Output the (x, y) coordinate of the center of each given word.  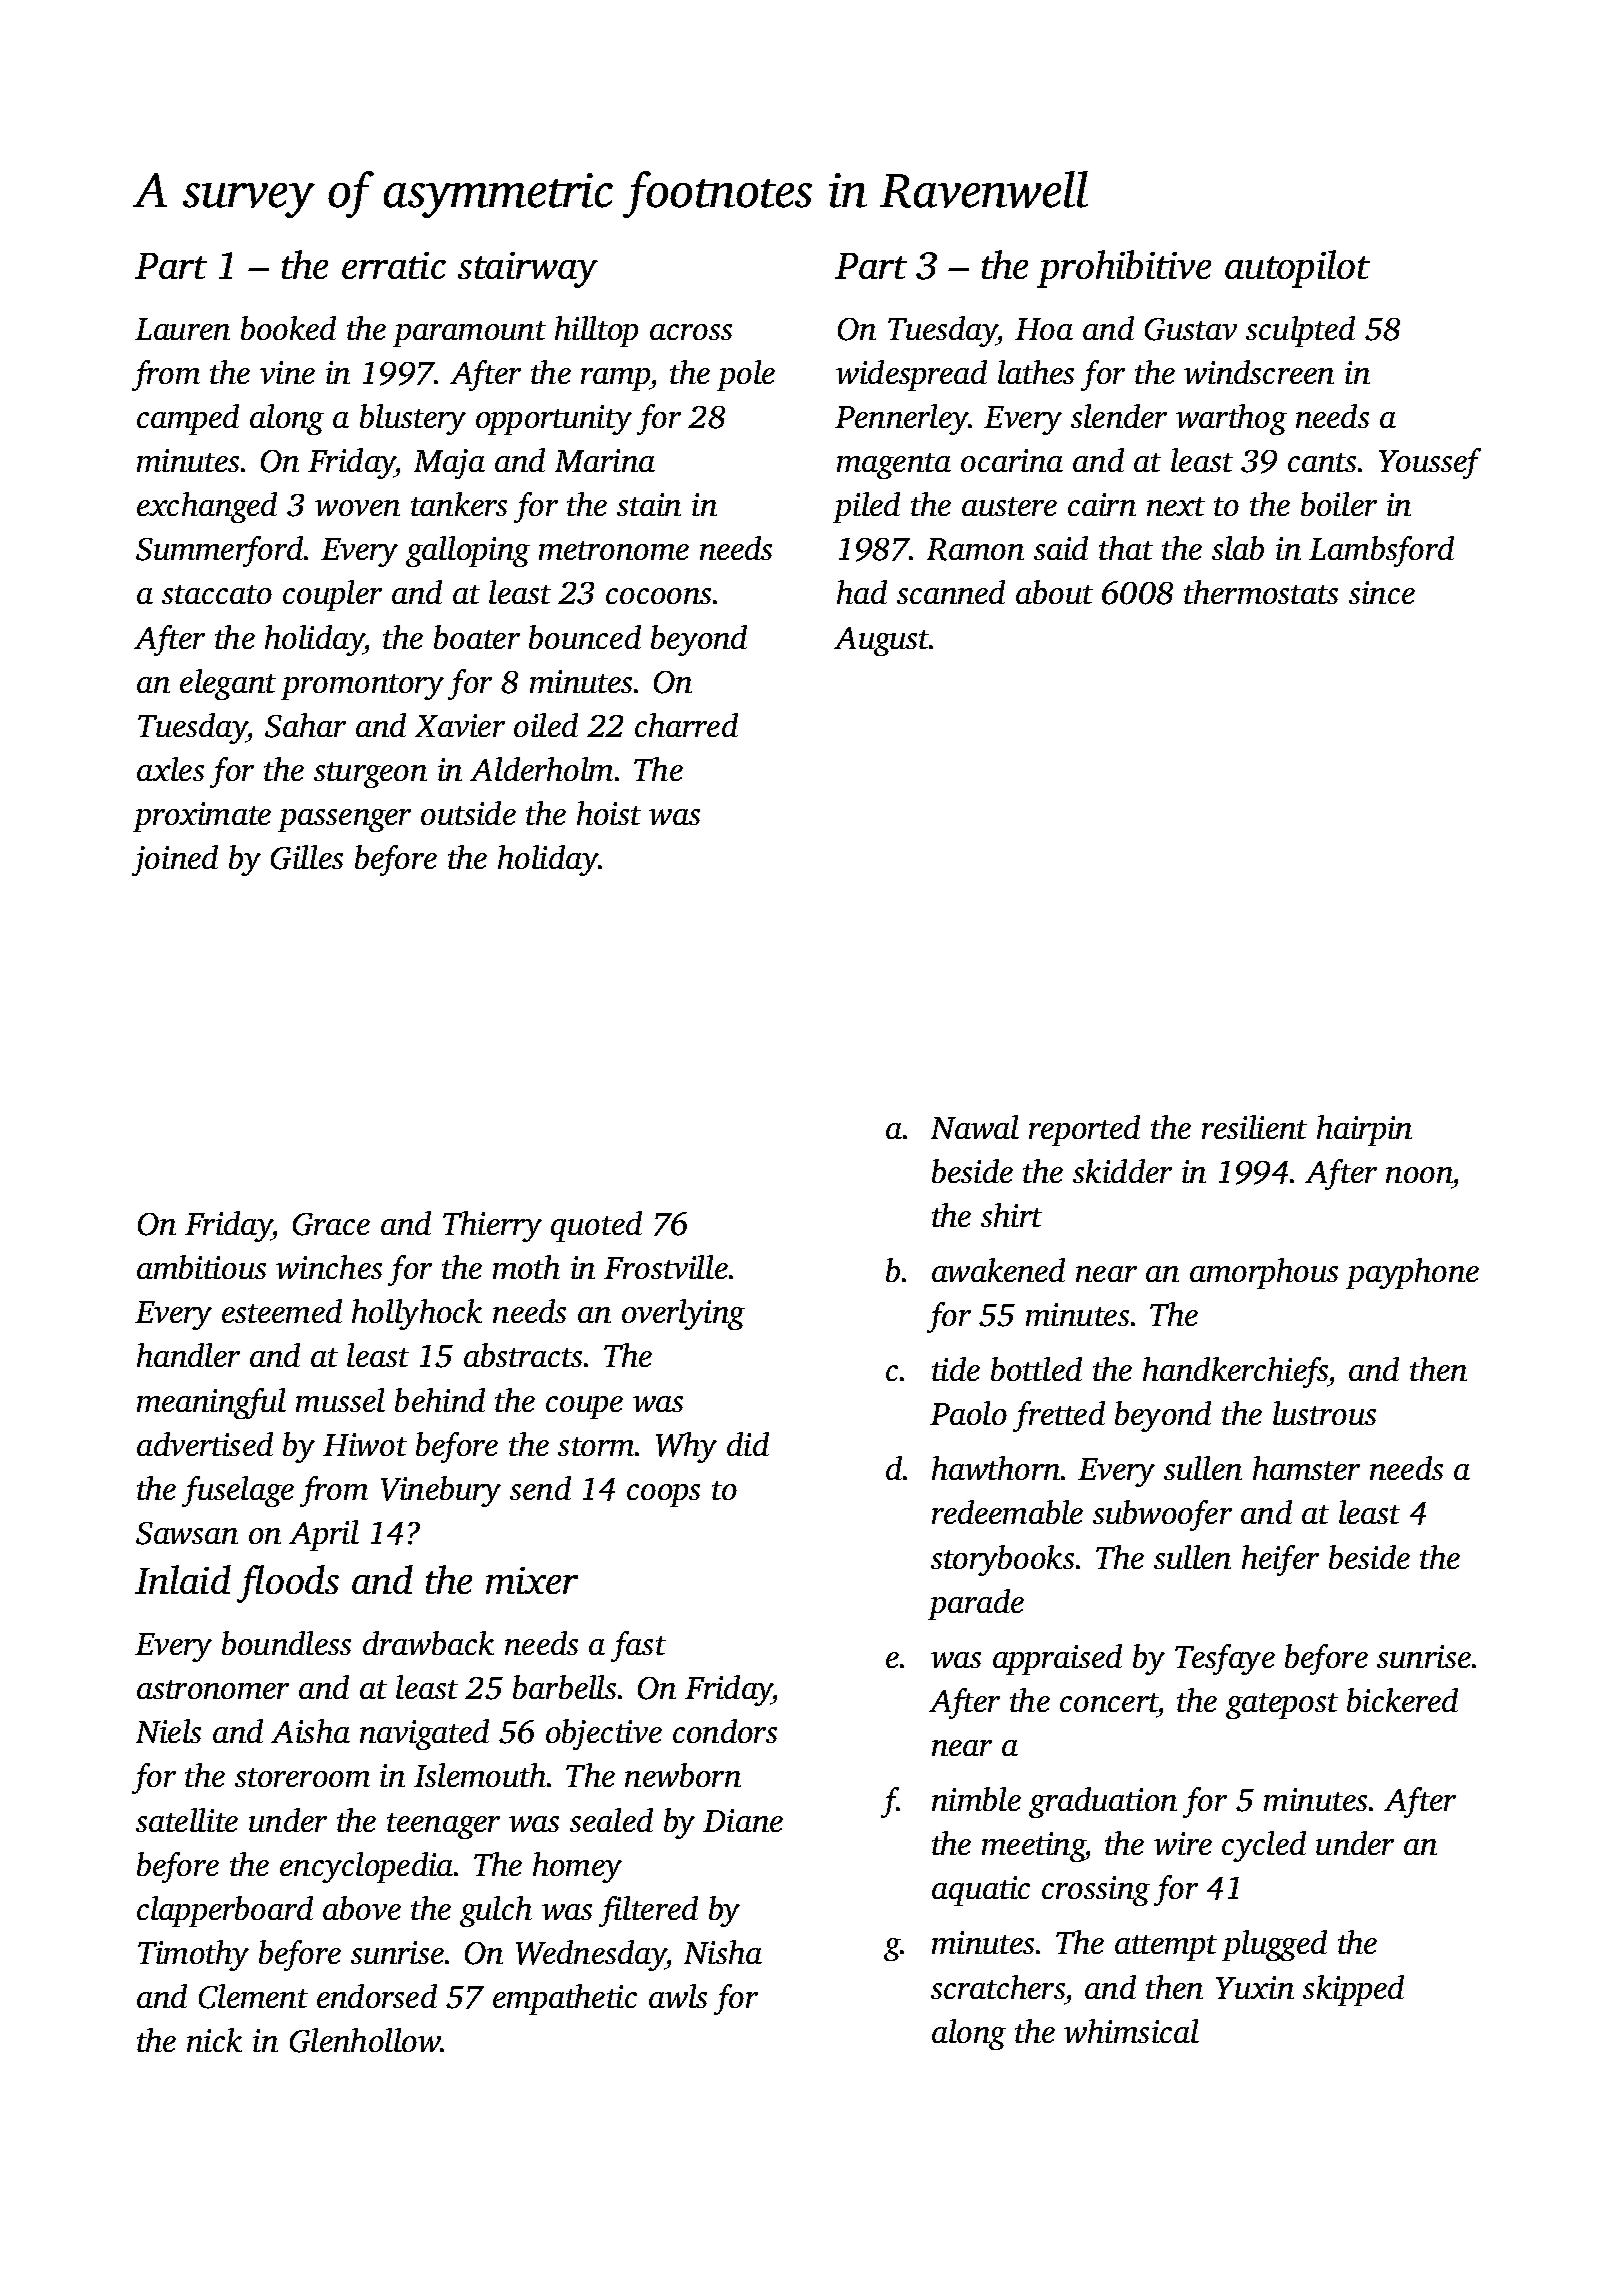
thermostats (1261, 592)
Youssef (1430, 463)
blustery (413, 419)
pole (746, 375)
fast (638, 1646)
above (362, 1908)
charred (686, 725)
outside (468, 813)
